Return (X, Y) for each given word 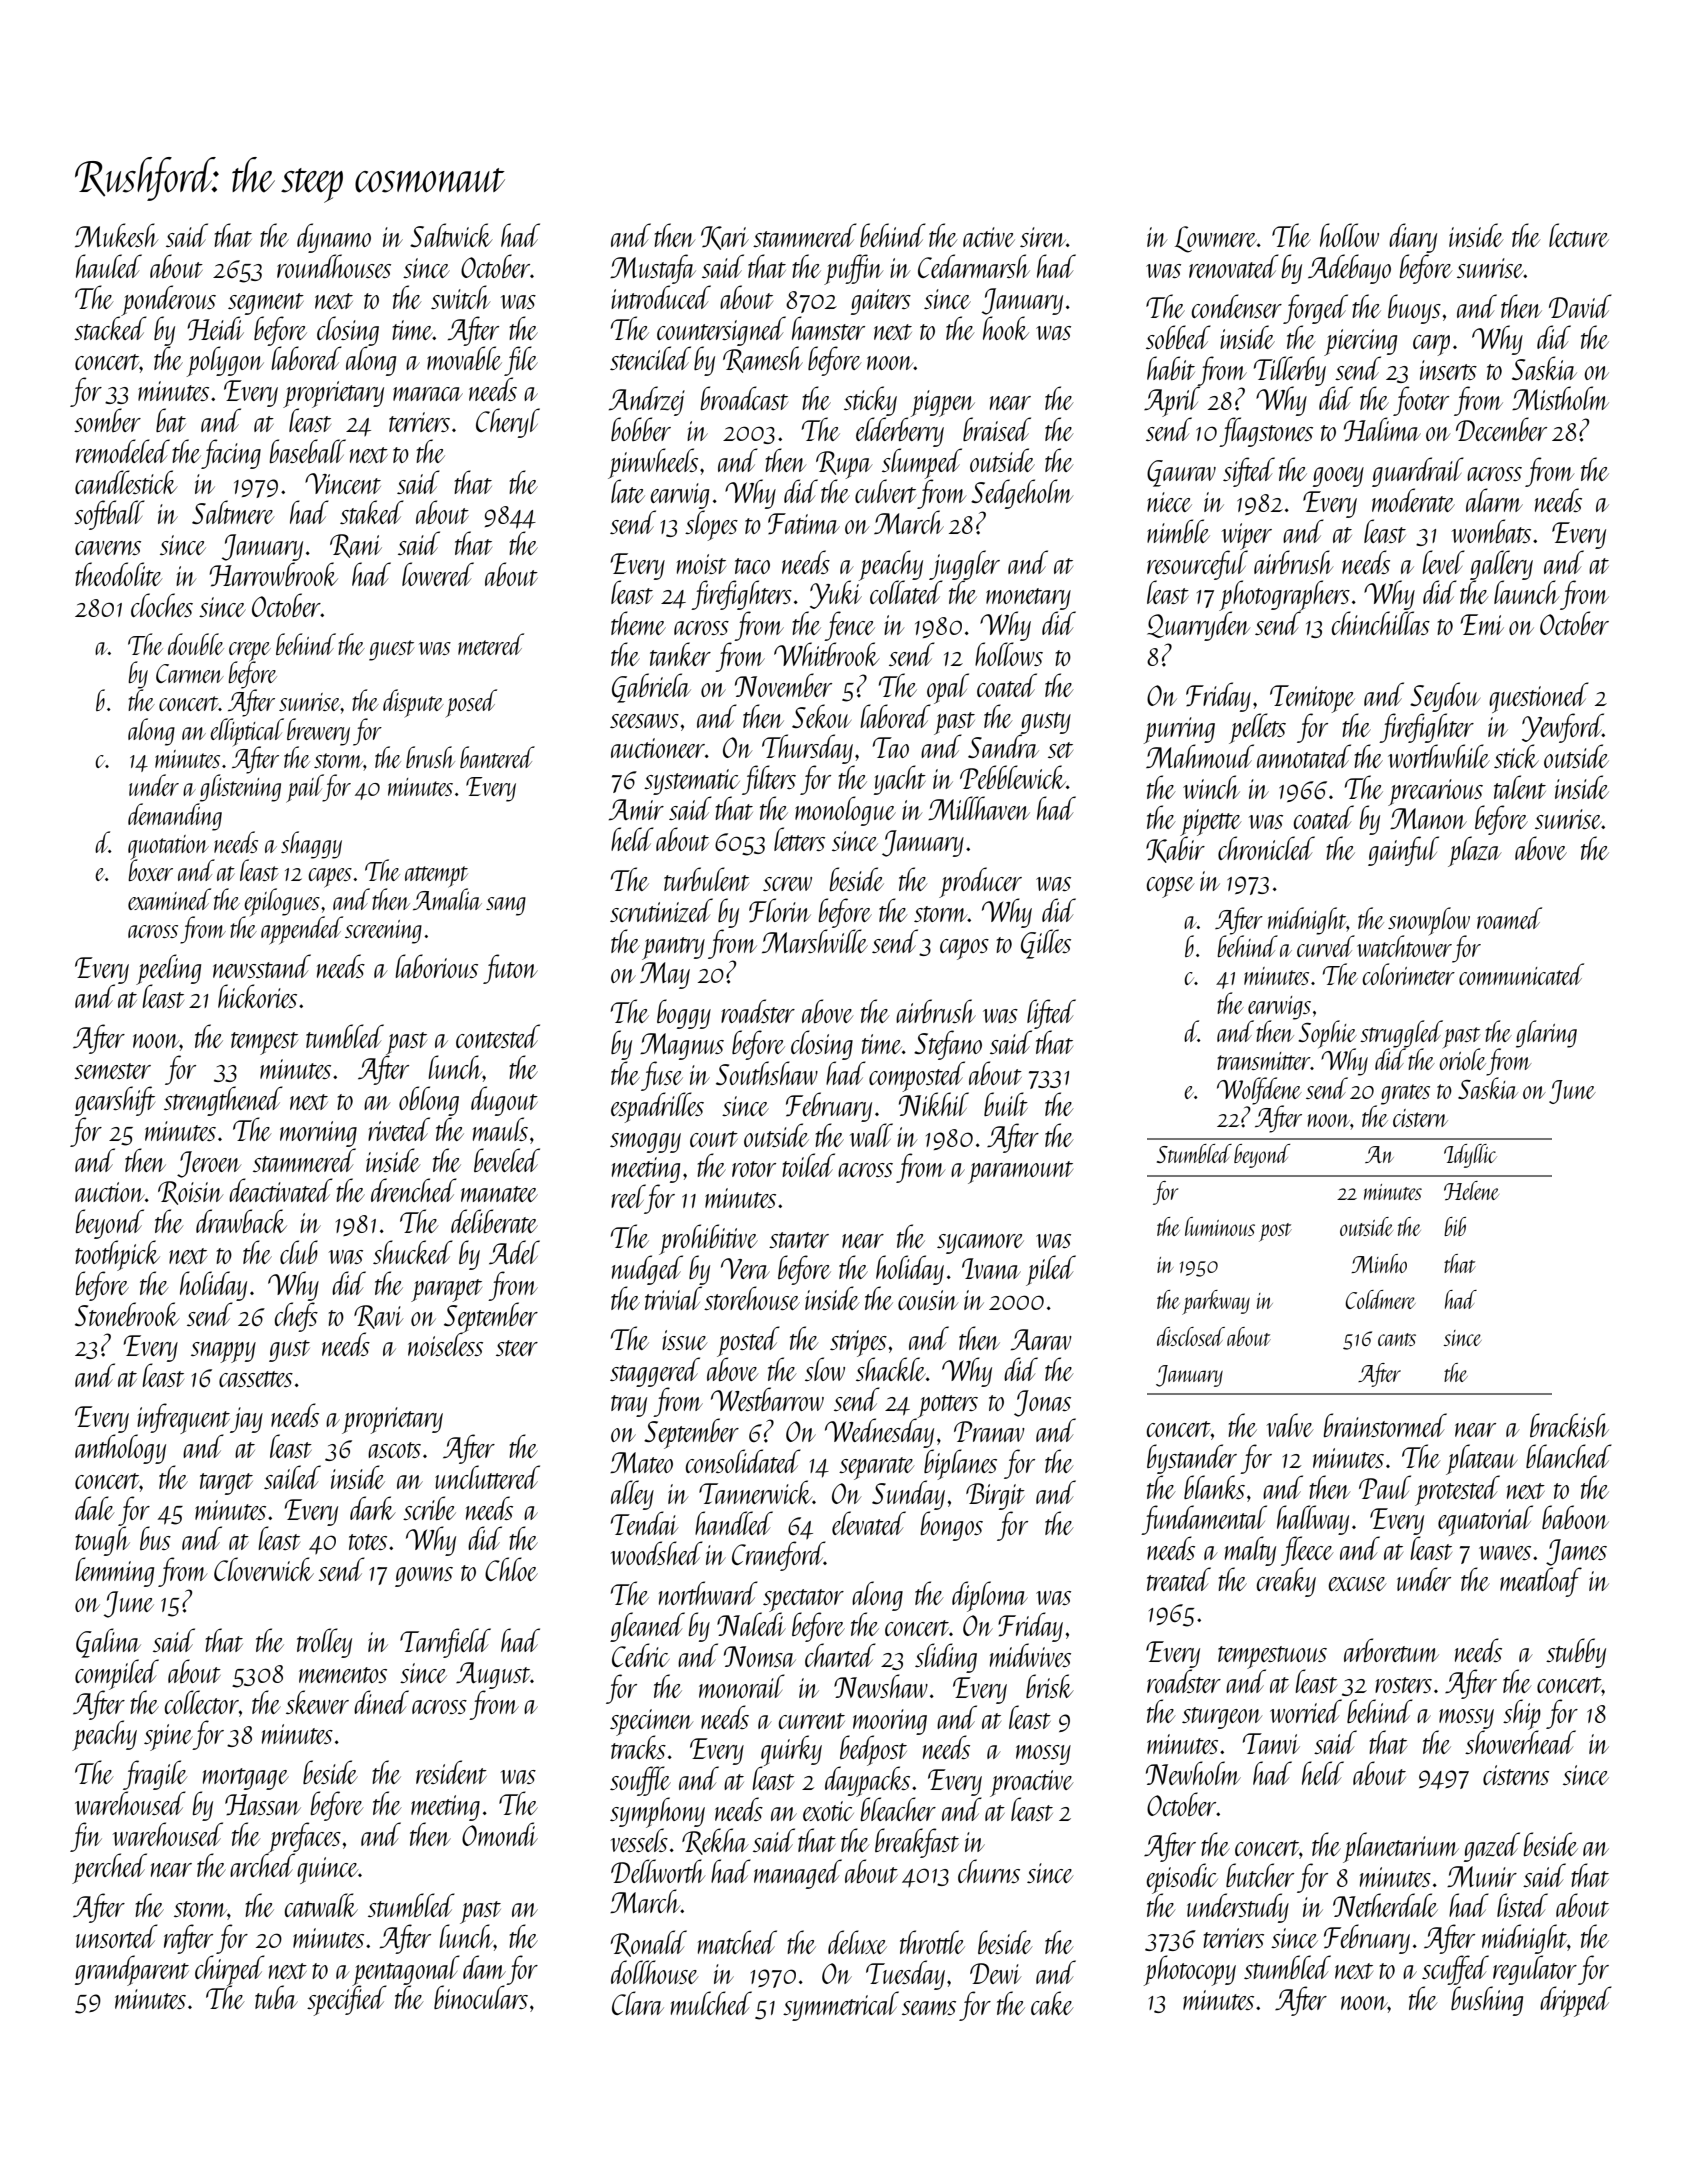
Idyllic (1470, 1156)
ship (1522, 1715)
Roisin (190, 1193)
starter (799, 1240)
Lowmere (1216, 239)
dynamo (334, 238)
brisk (1050, 1686)
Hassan (263, 1805)
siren (1043, 237)
